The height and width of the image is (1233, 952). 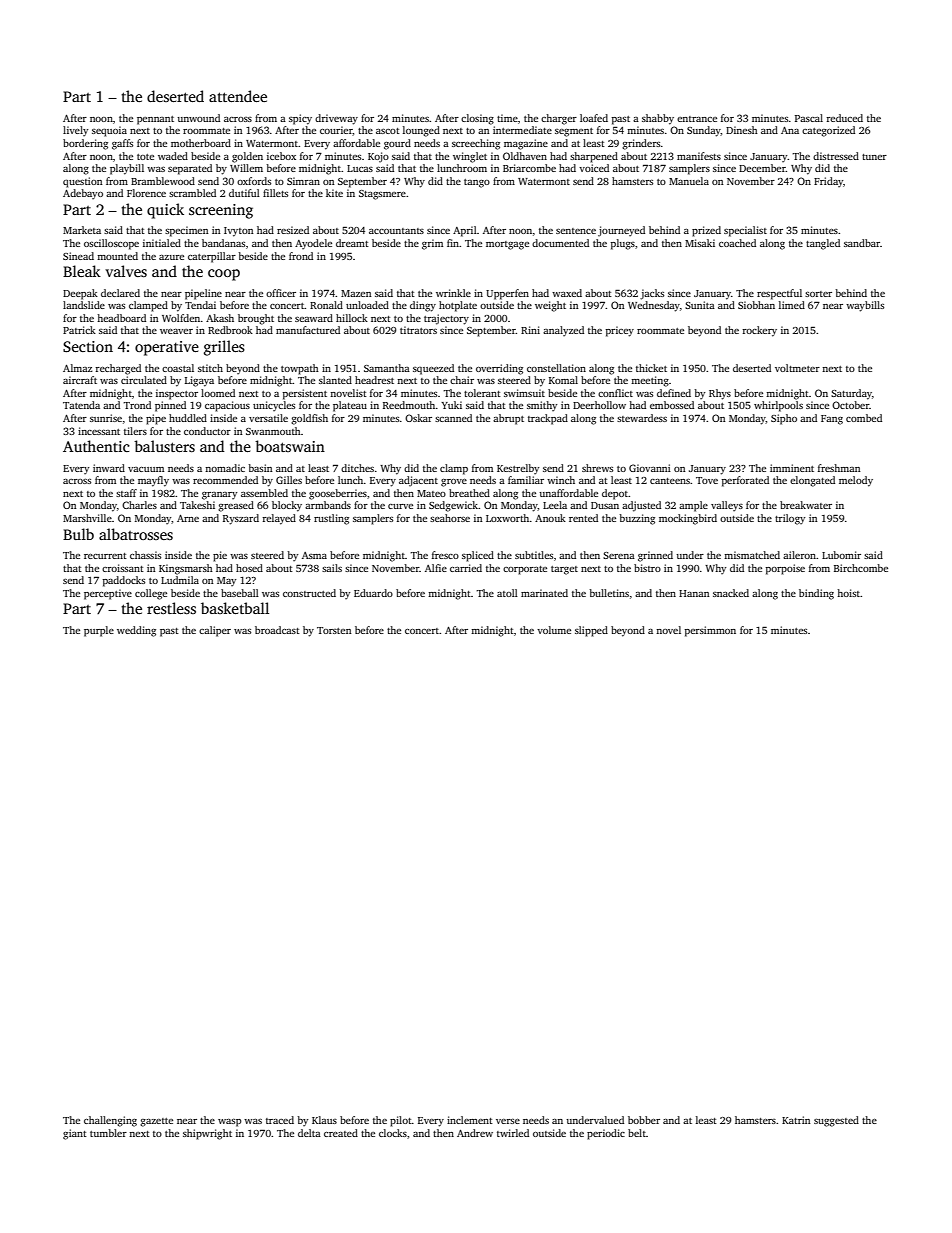 What do you see at coordinates (453, 418) in the image?
I see `scanned` at bounding box center [453, 418].
